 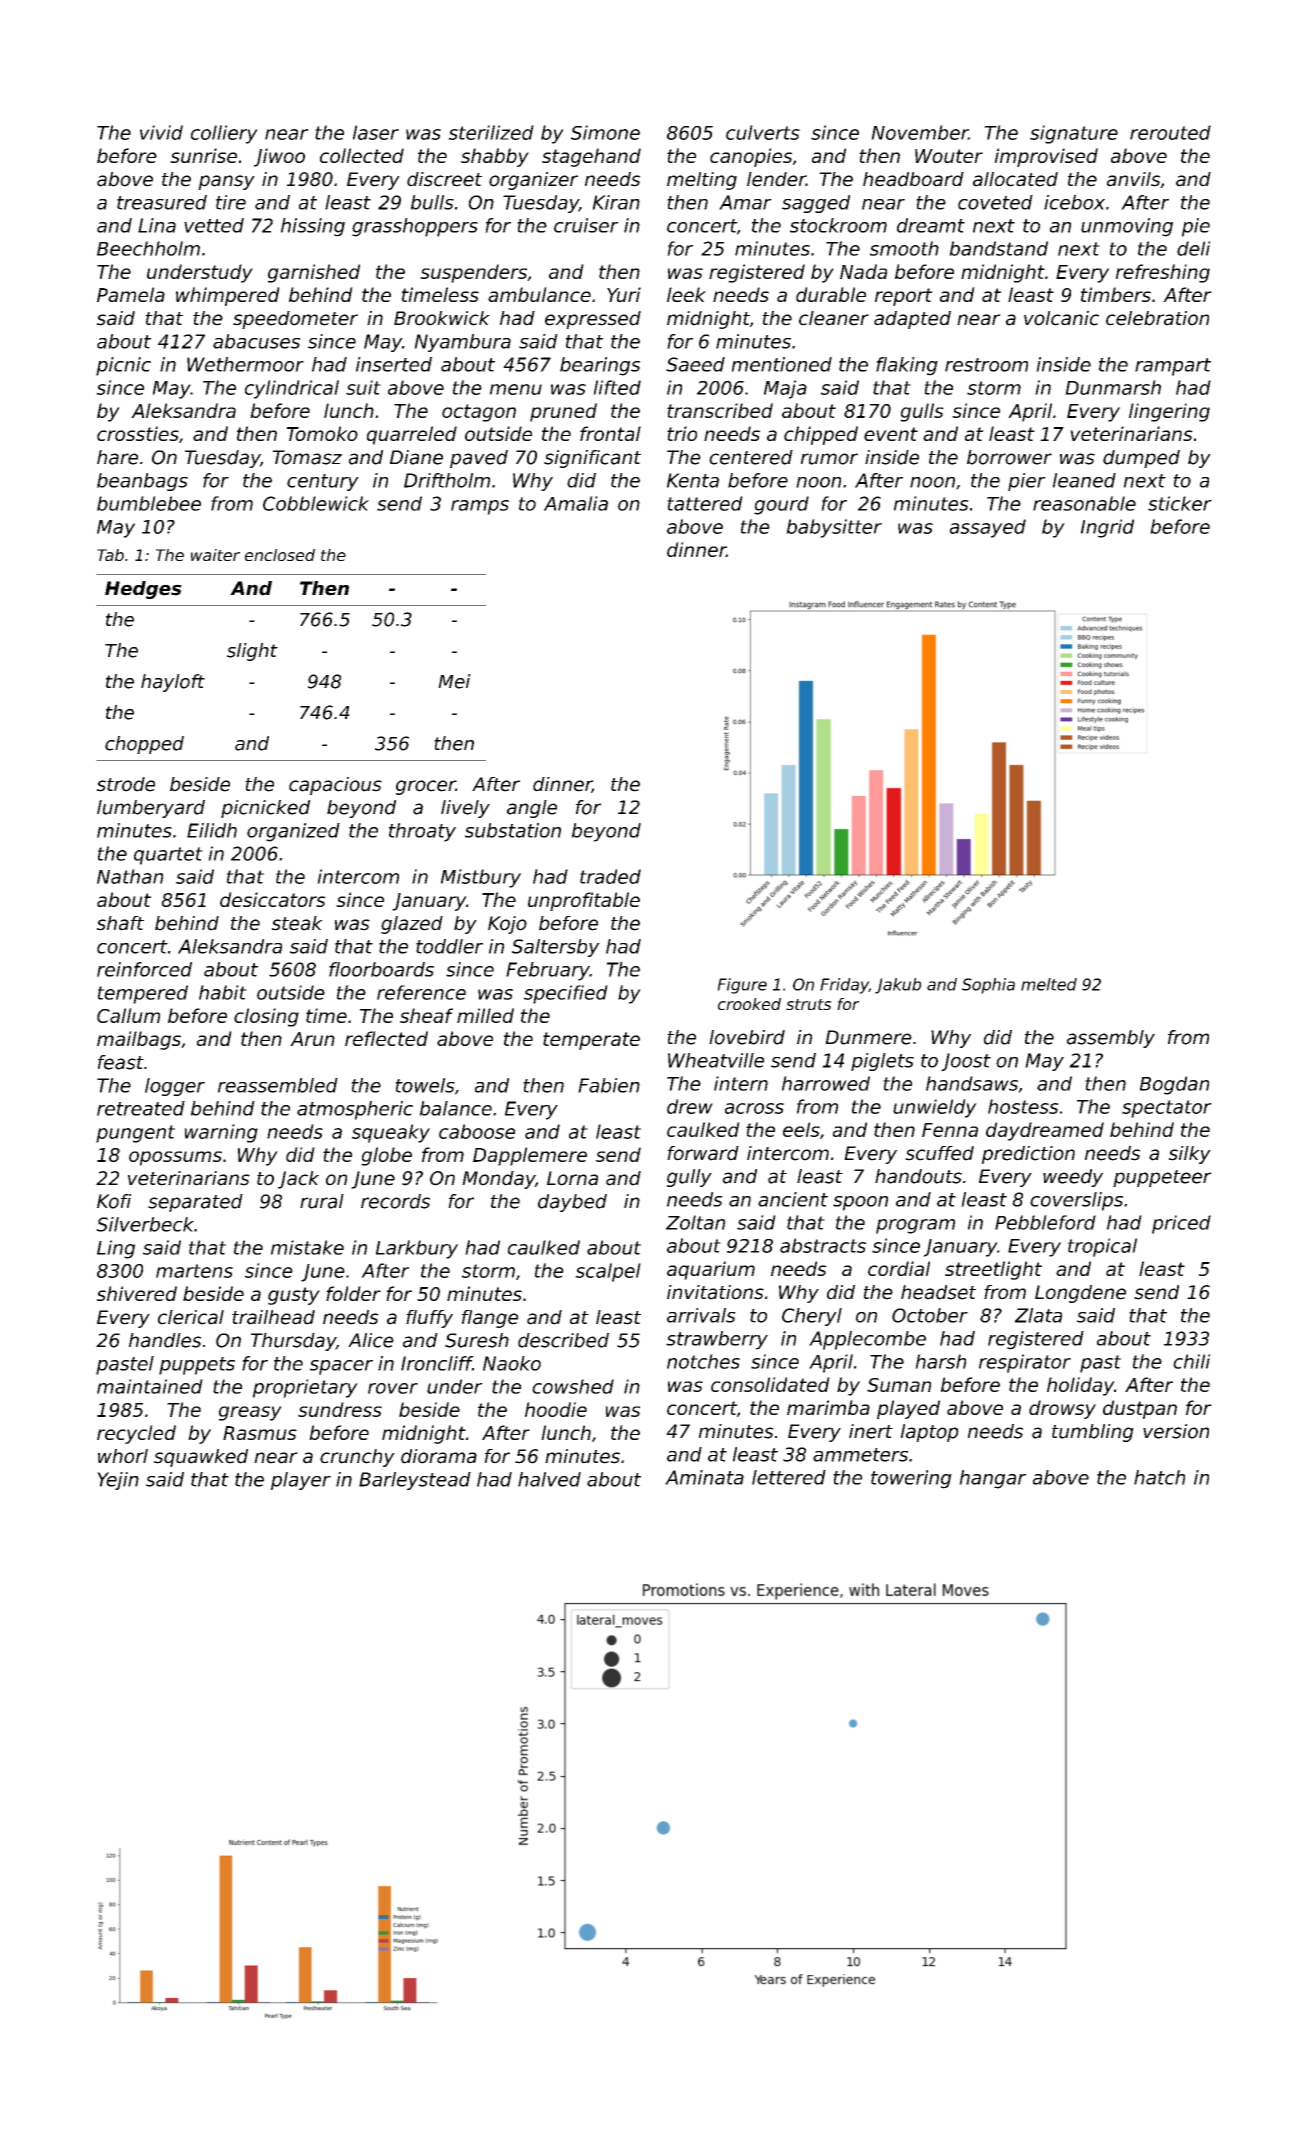 I want to click on Mei, so click(x=454, y=681).
